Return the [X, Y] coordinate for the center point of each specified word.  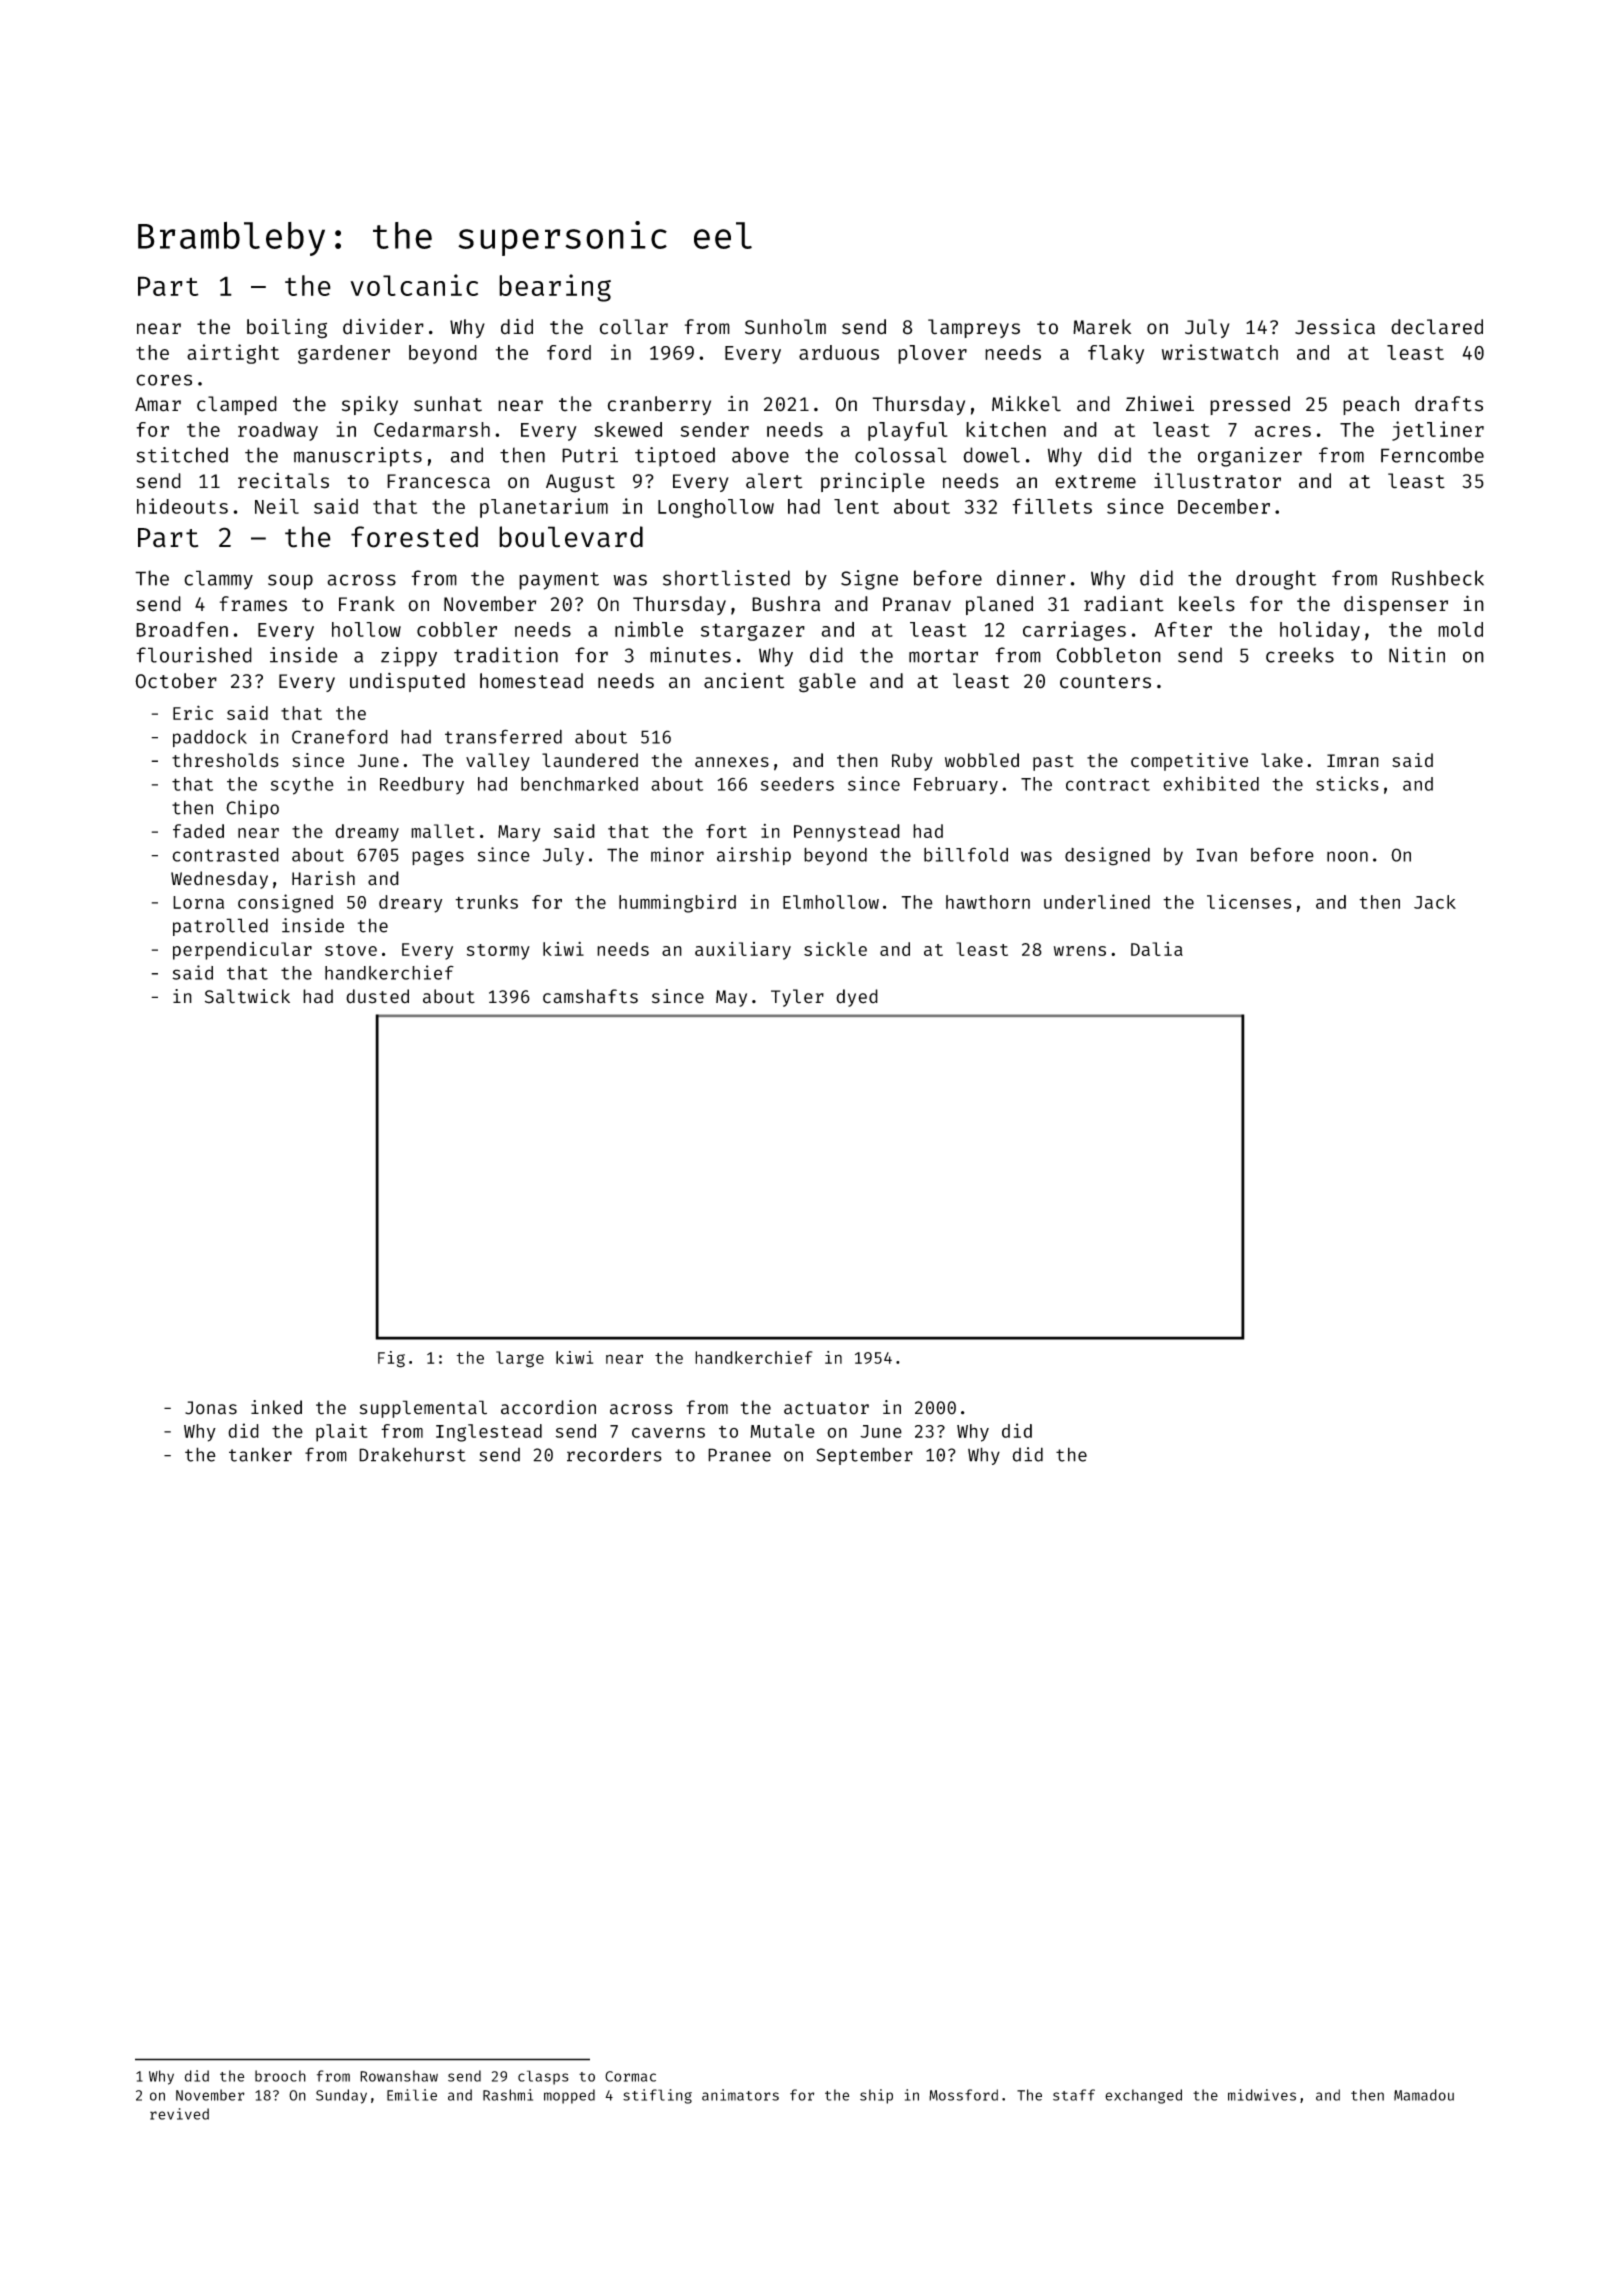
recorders [614, 1454]
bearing [555, 288]
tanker [260, 1454]
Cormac [630, 2076]
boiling [287, 328]
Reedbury [422, 786]
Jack [1435, 902]
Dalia [1157, 949]
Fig [391, 1359]
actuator [826, 1408]
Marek [1102, 327]
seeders [797, 784]
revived [179, 2114]
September [864, 1456]
